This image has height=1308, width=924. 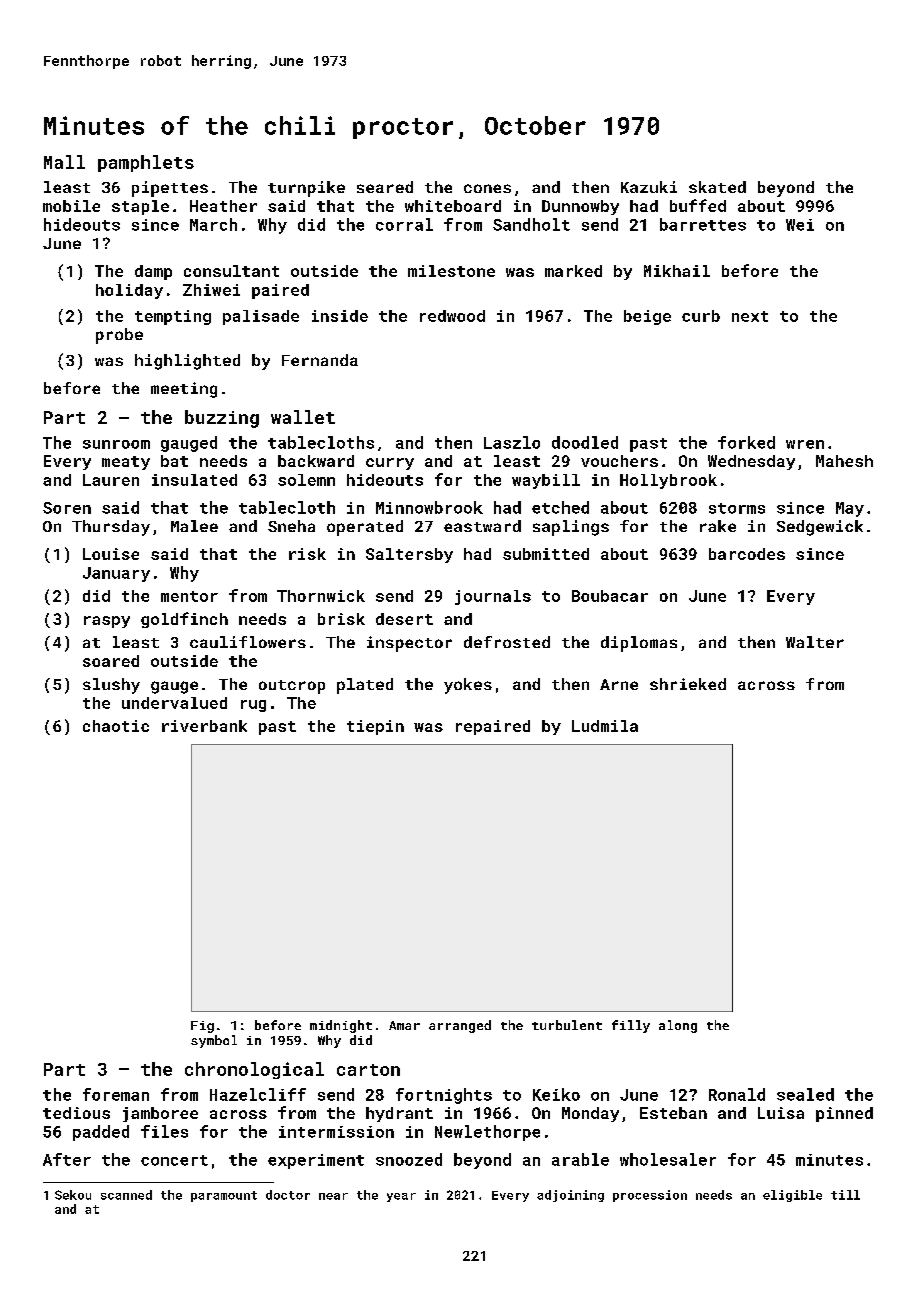 I want to click on diplomas, so click(x=639, y=644).
